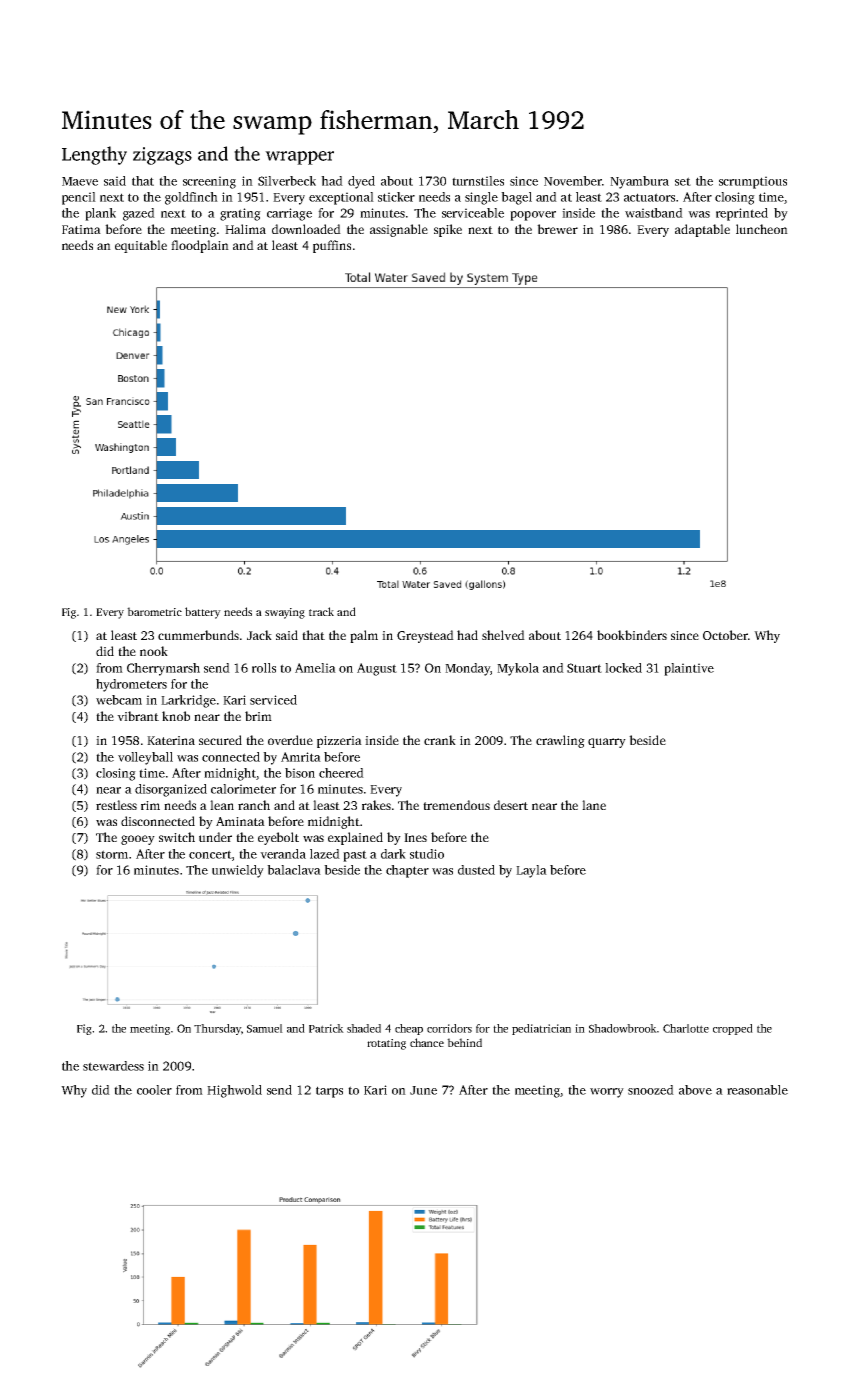  What do you see at coordinates (503, 635) in the document?
I see `shelved` at bounding box center [503, 635].
